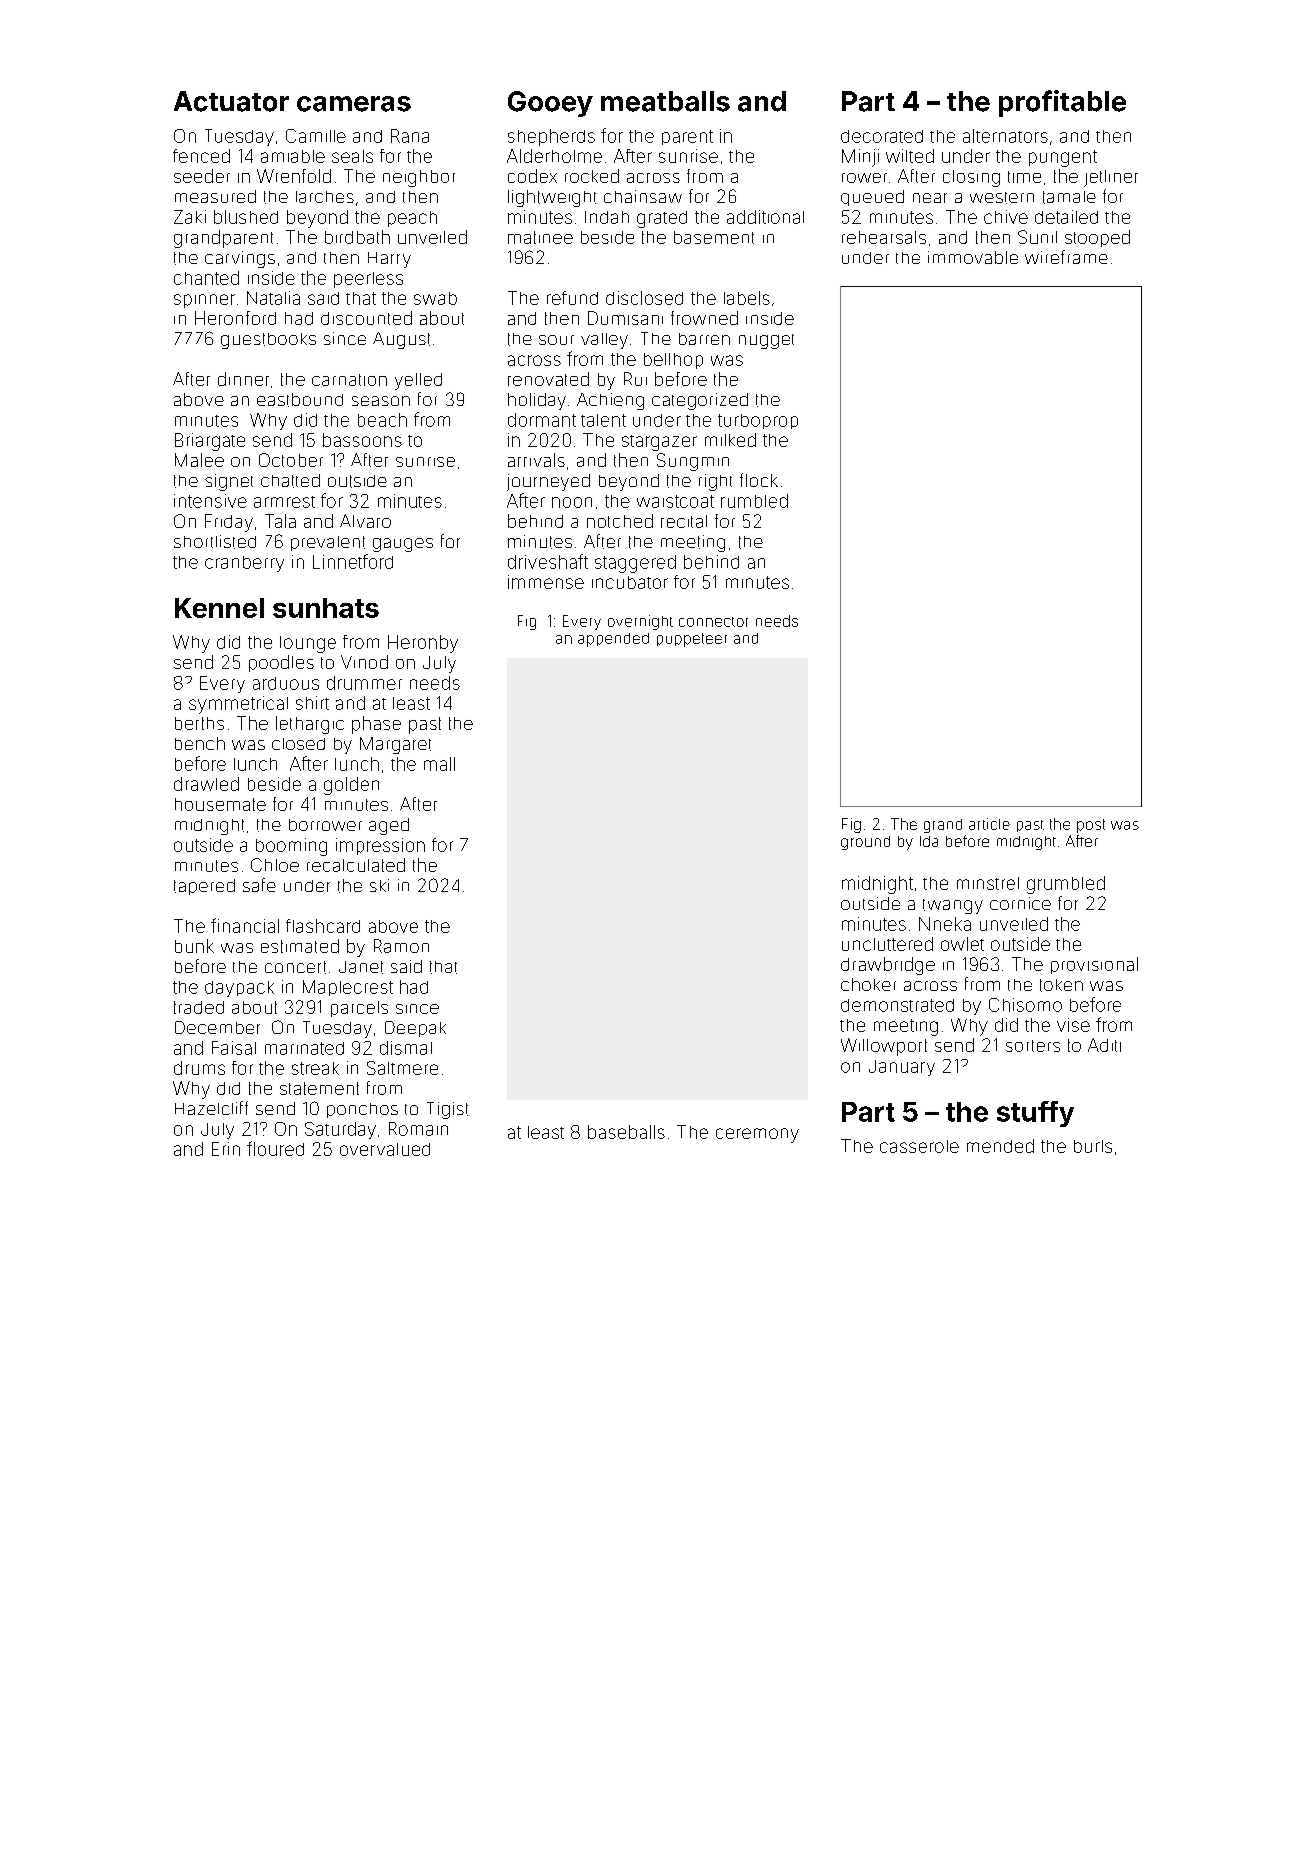 The height and width of the screenshot is (1860, 1315). Describe the element at coordinates (1091, 826) in the screenshot. I see `post` at that location.
